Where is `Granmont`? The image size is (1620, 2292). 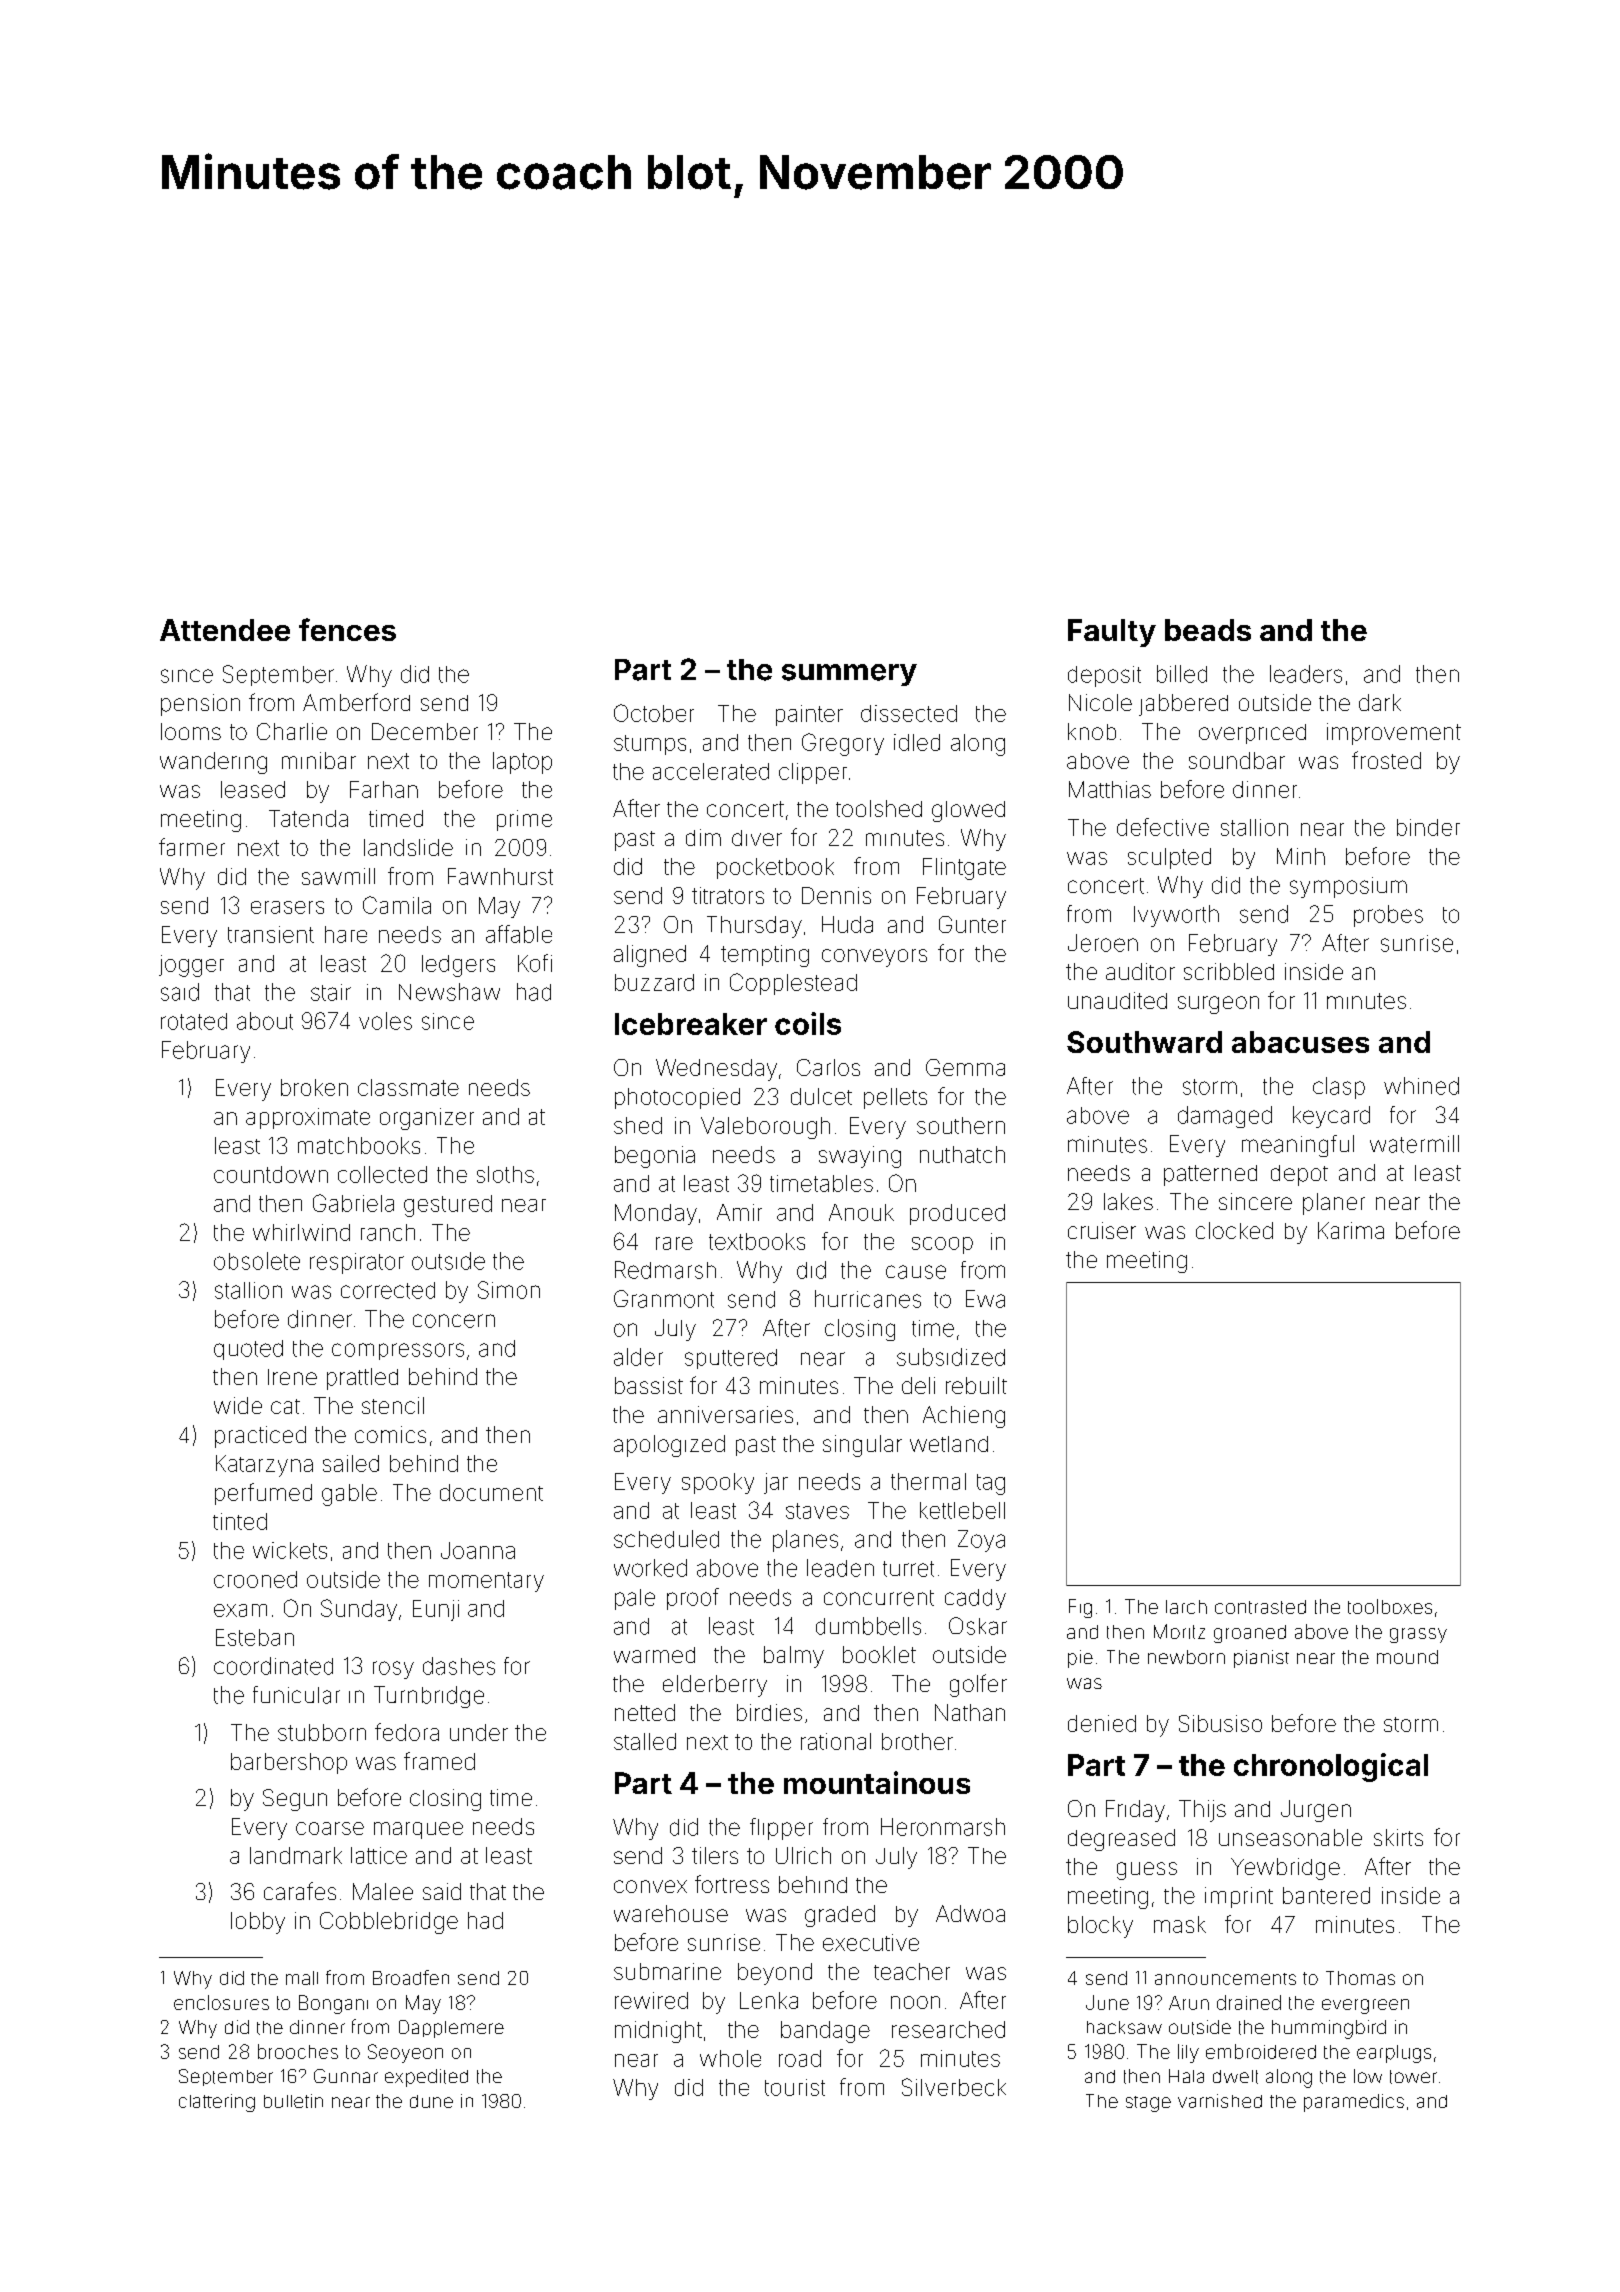
Granmont is located at coordinates (664, 1299).
